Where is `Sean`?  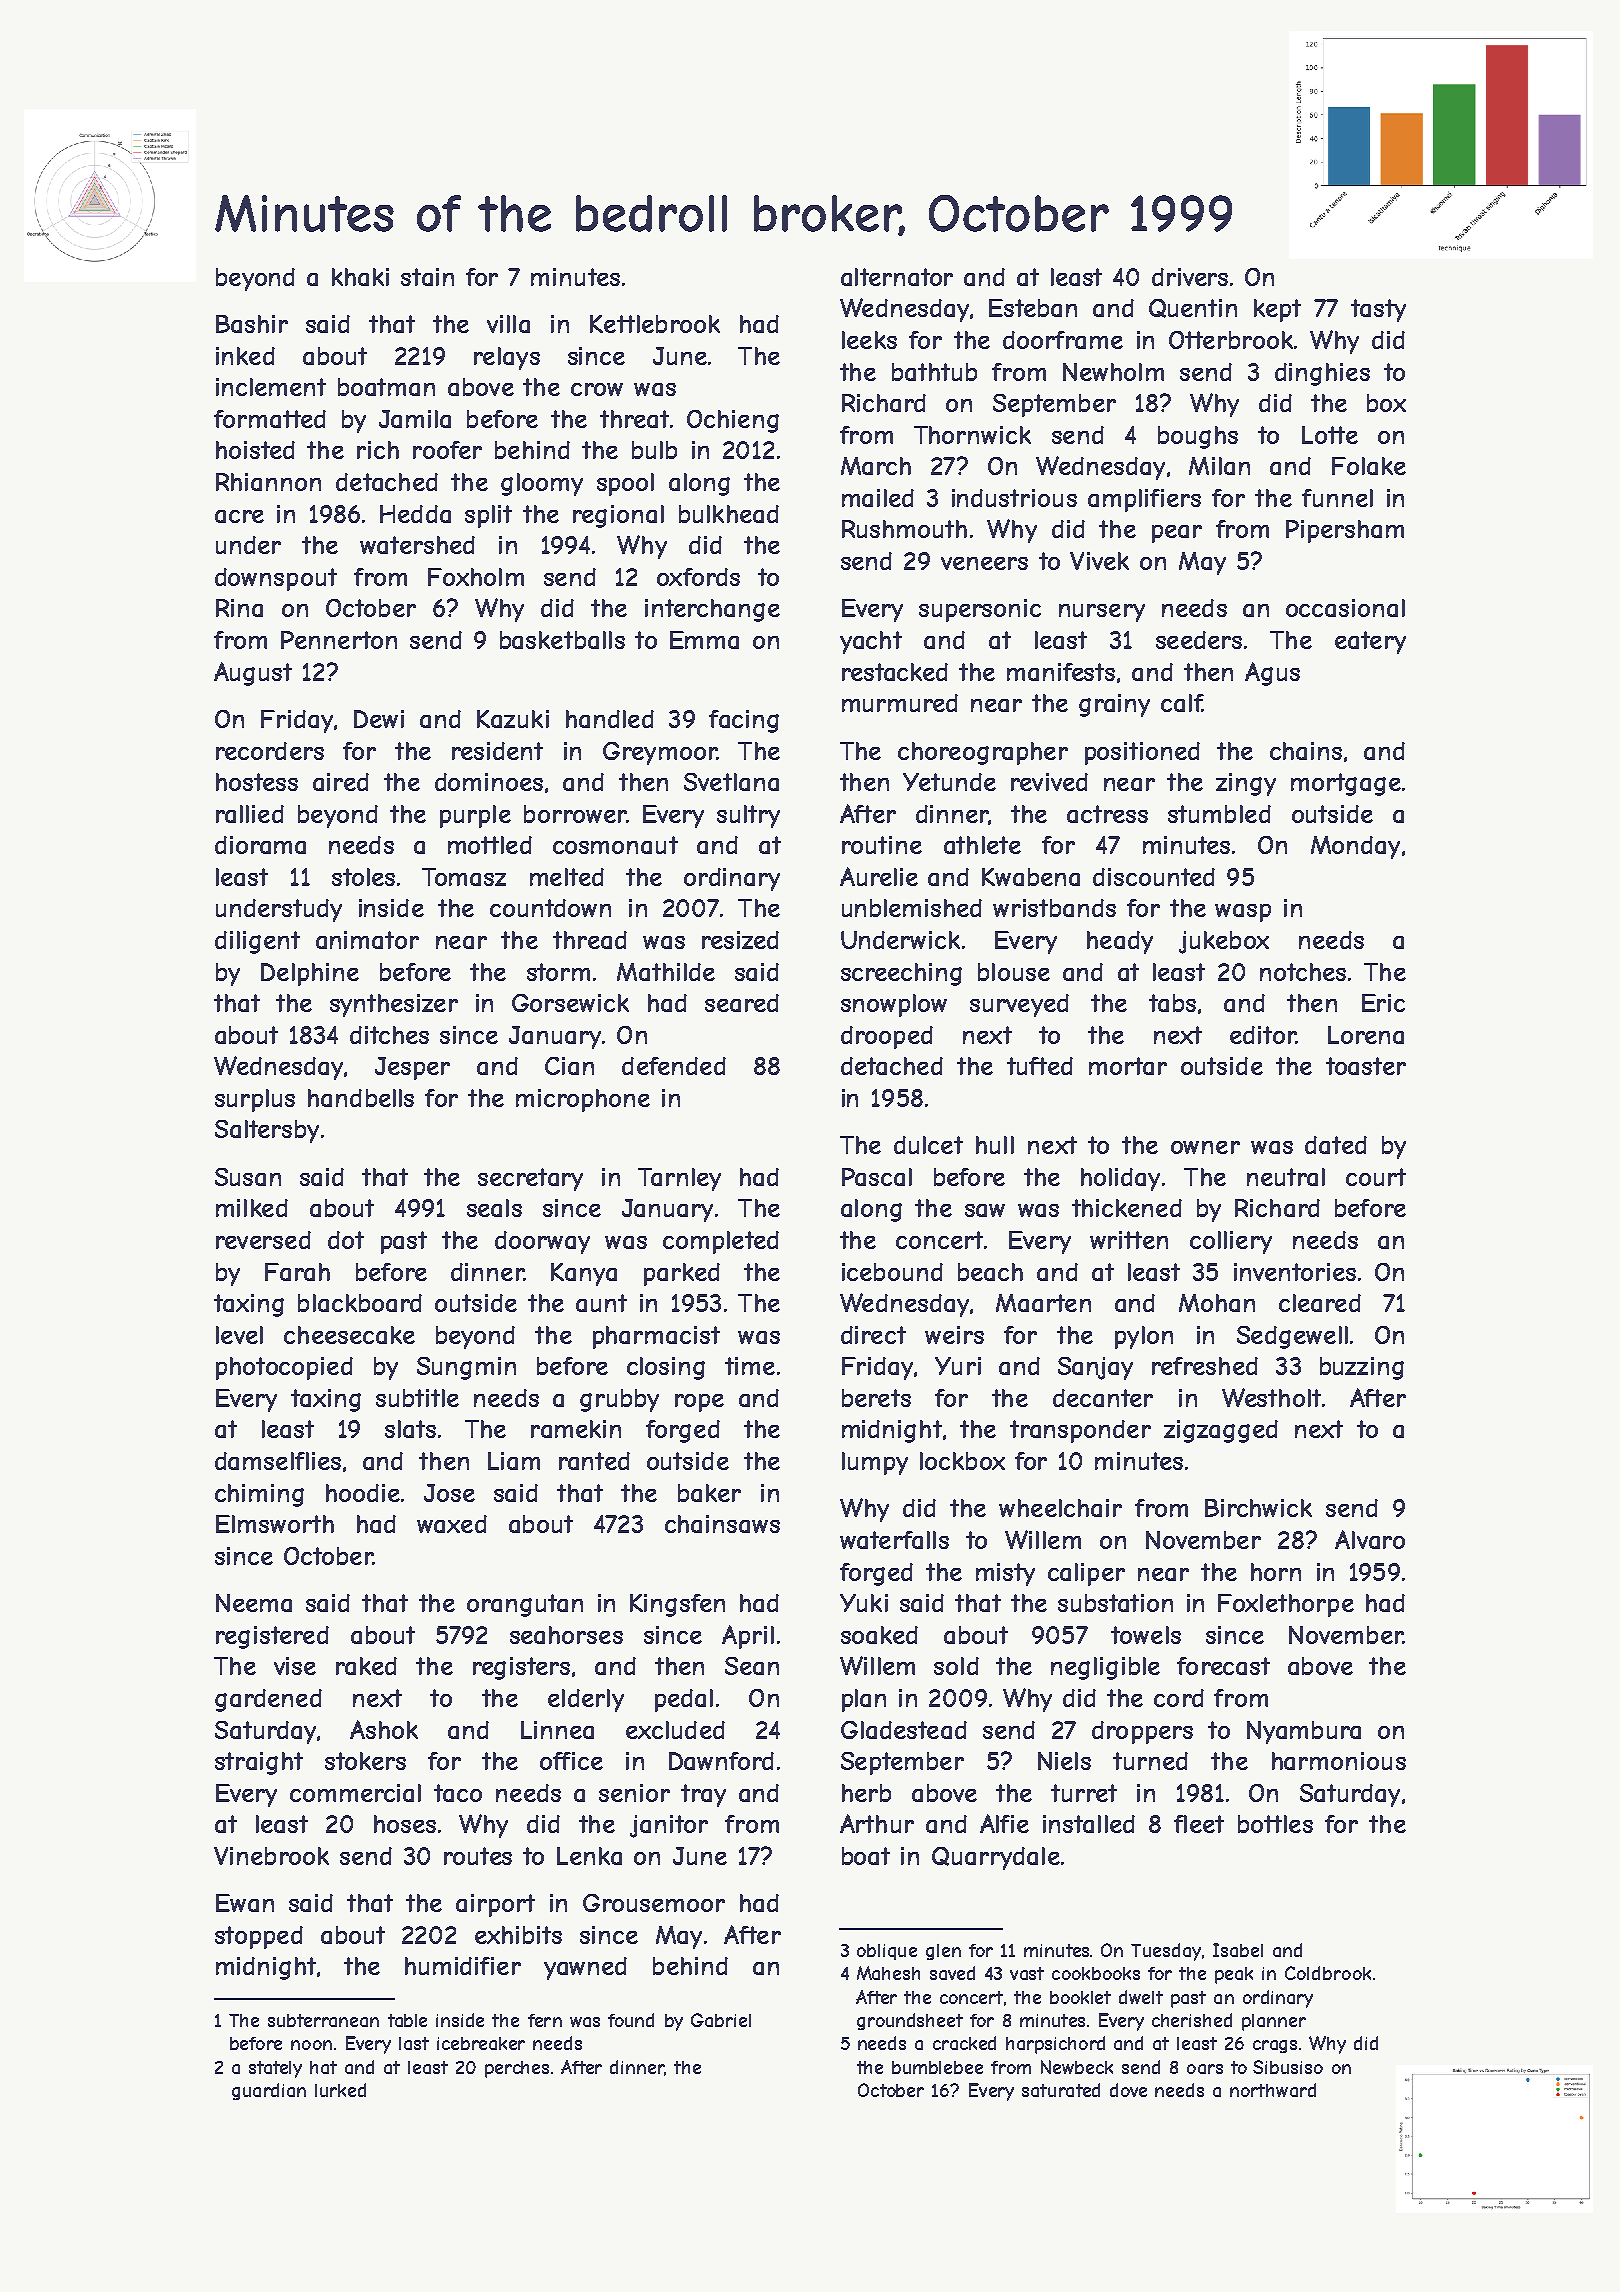 Sean is located at coordinates (752, 1666).
